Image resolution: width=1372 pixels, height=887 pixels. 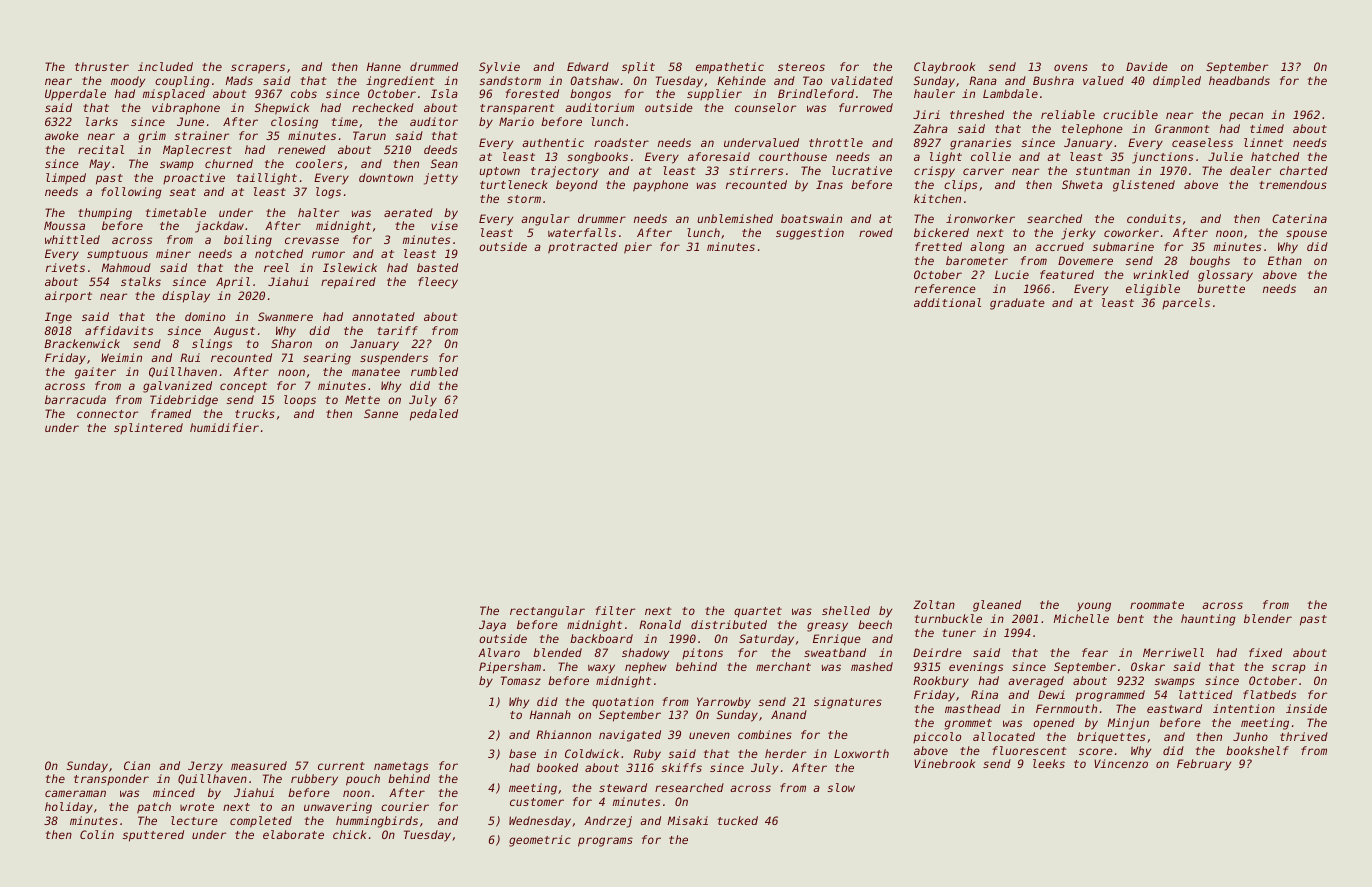 I want to click on hummingbirds, so click(x=377, y=822).
